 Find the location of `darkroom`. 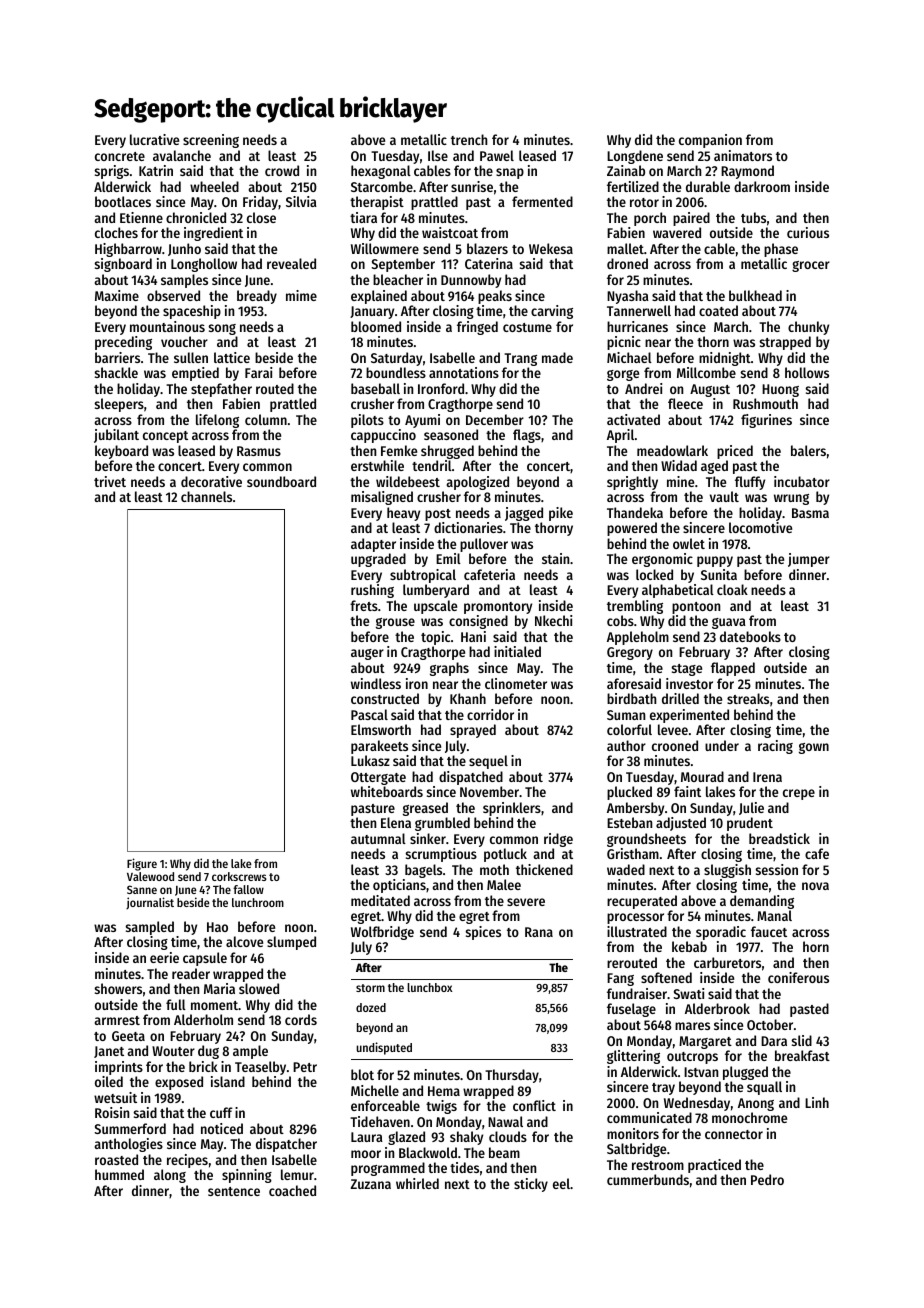

darkroom is located at coordinates (762, 186).
